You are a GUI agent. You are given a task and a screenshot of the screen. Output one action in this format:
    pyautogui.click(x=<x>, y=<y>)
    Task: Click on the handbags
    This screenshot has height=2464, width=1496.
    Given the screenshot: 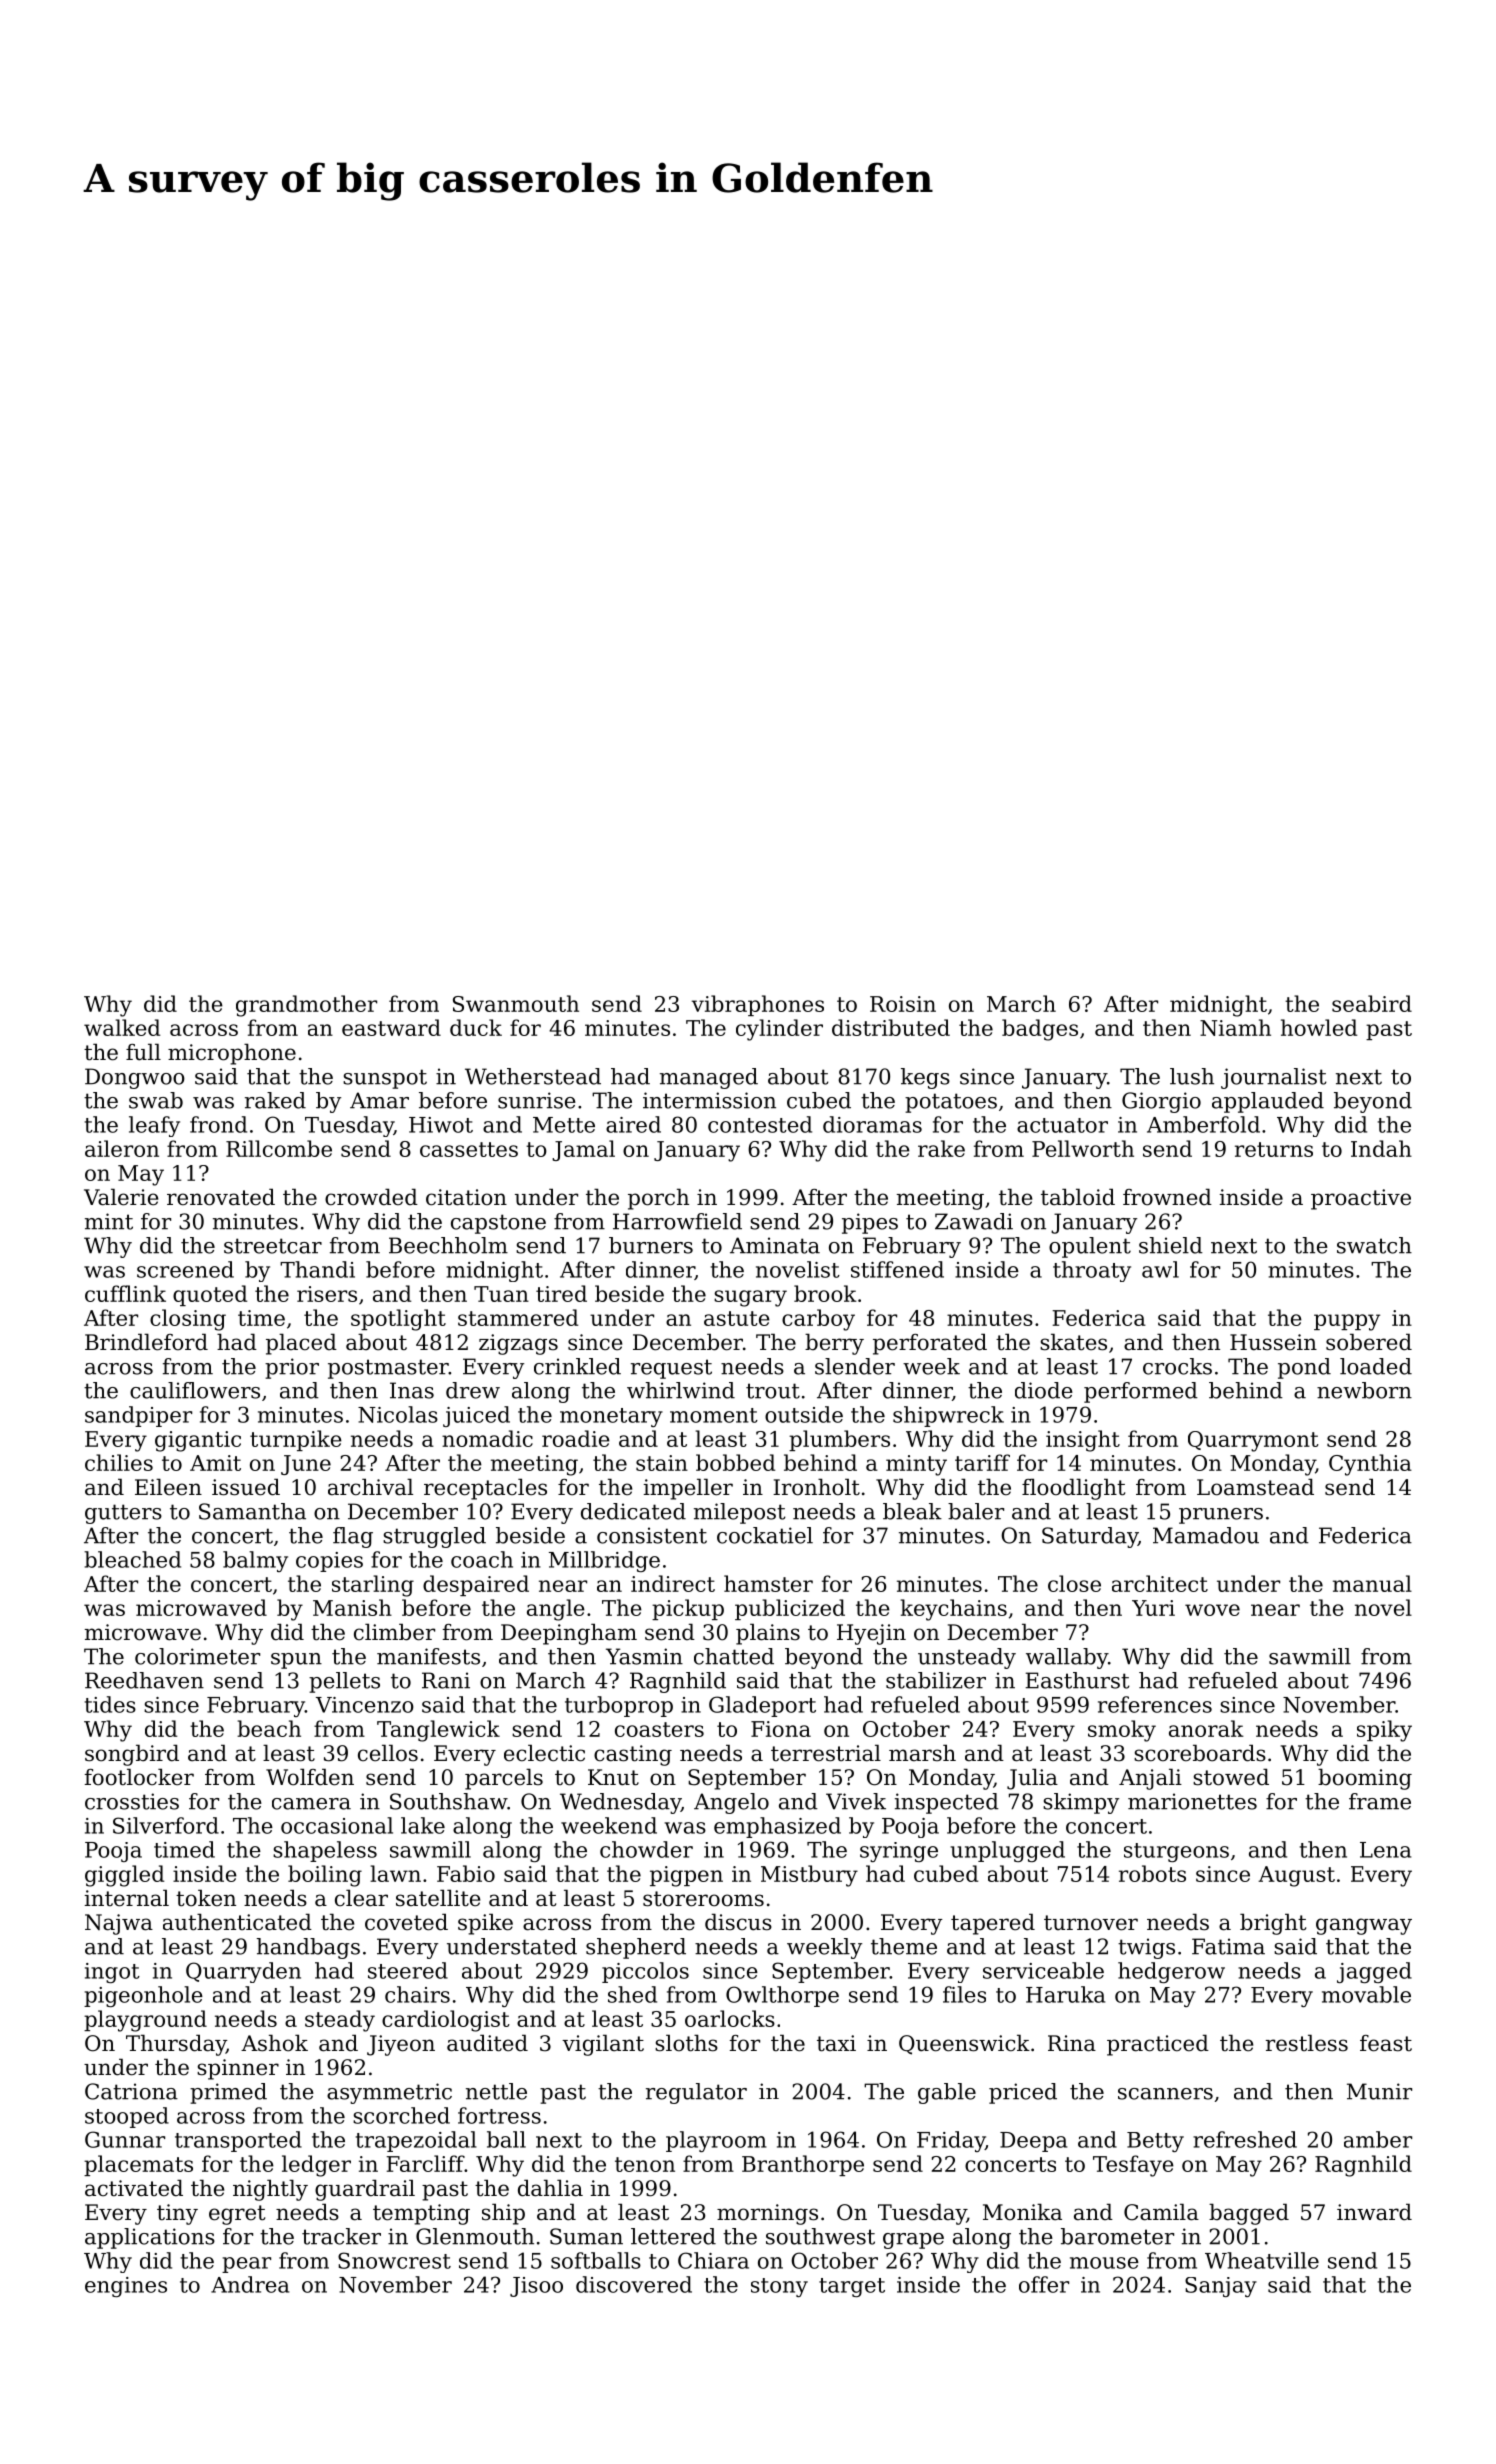 What is the action you would take?
    pyautogui.click(x=308, y=1948)
